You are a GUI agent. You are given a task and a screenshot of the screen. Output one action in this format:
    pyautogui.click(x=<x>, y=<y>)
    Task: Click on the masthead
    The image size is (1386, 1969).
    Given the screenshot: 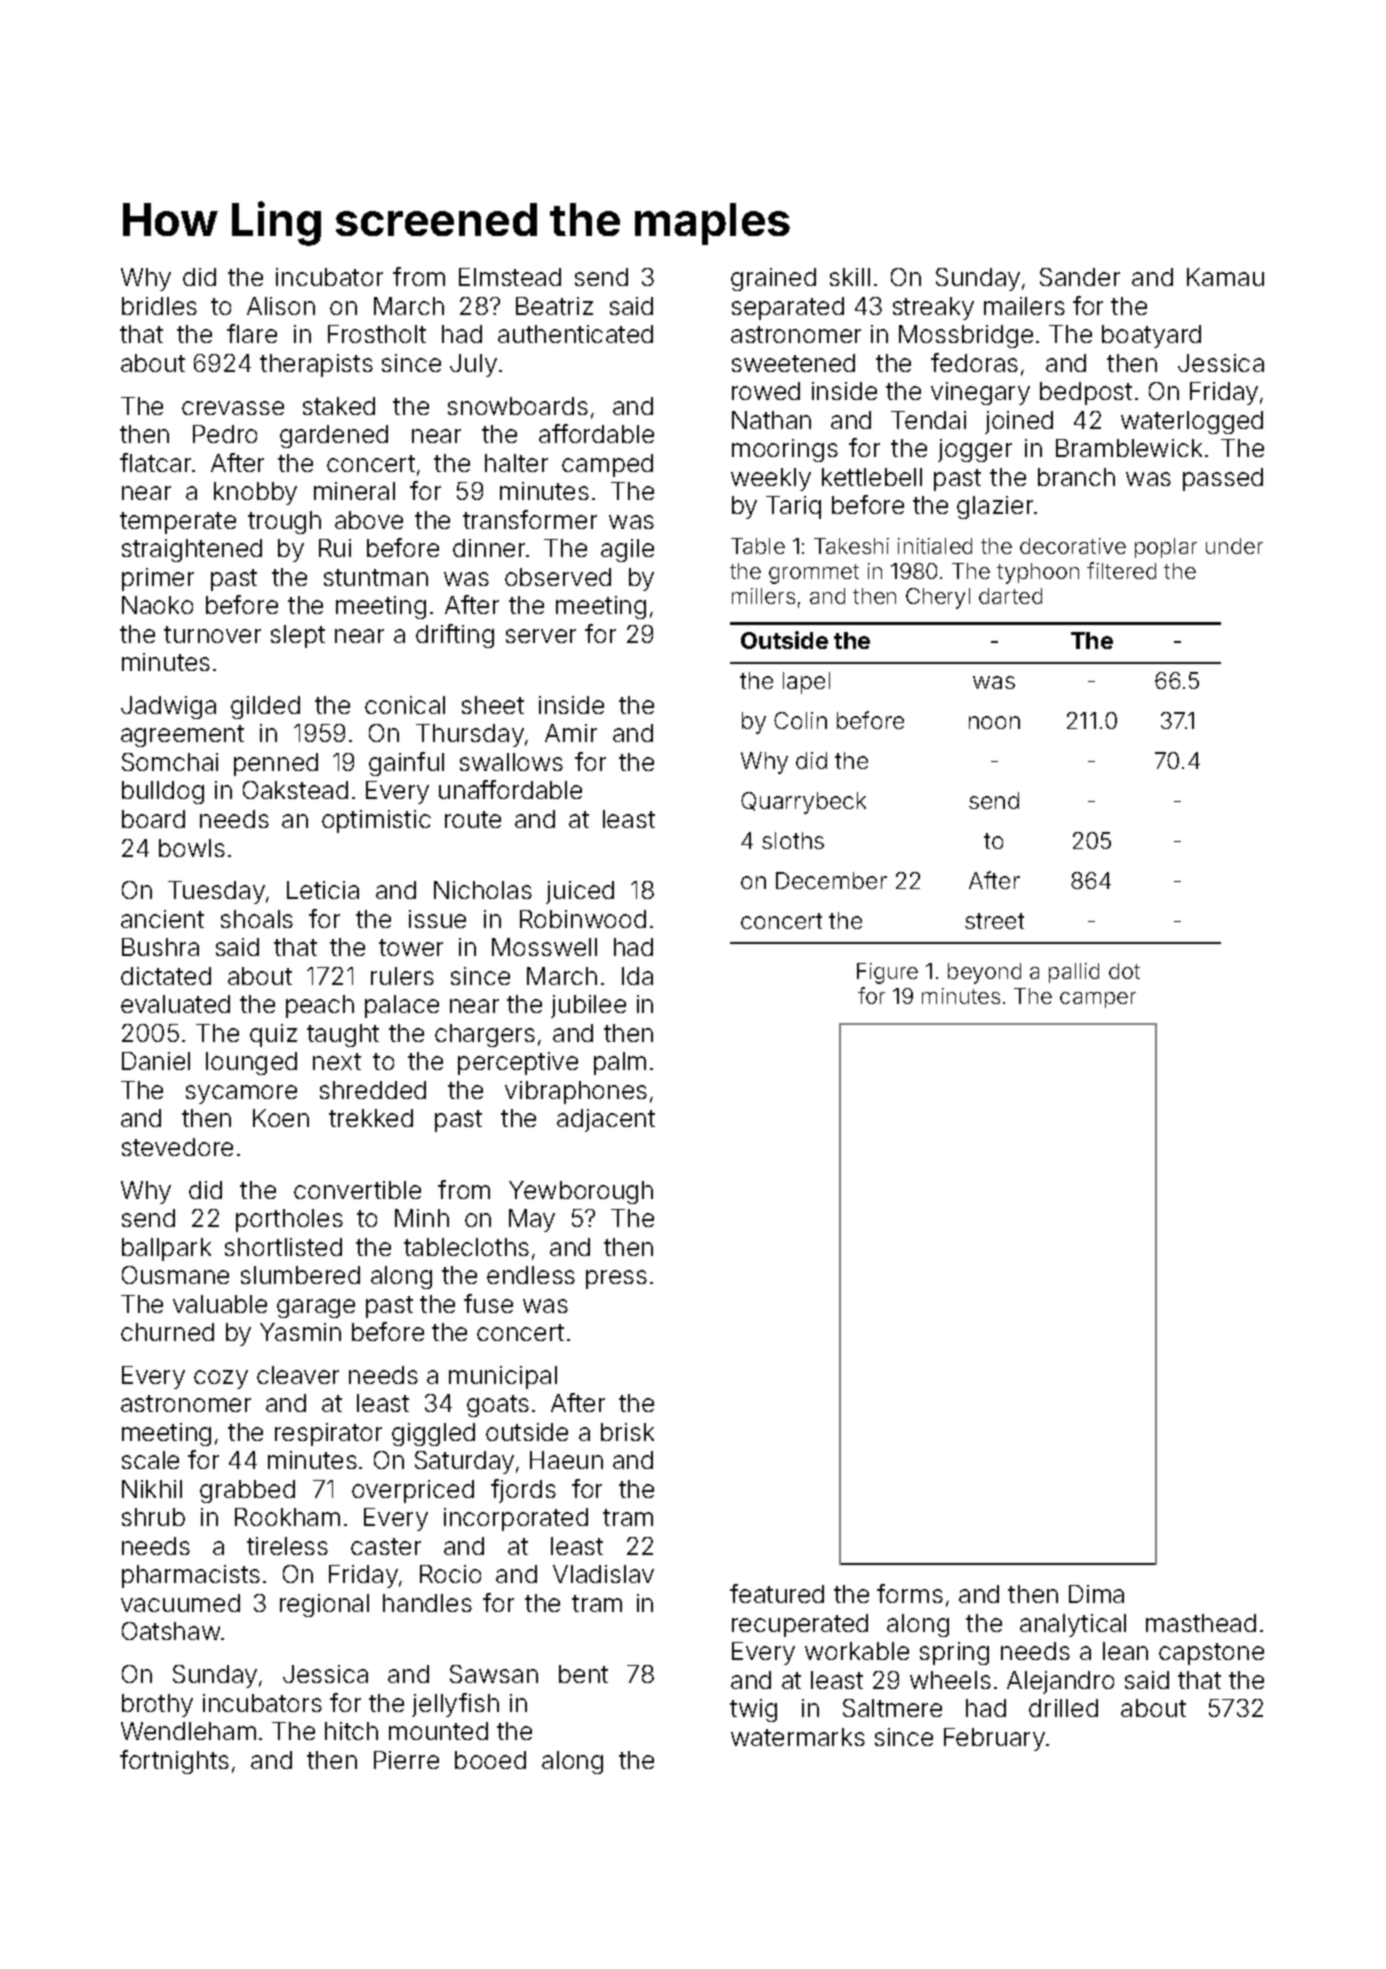 What is the action you would take?
    pyautogui.click(x=1201, y=1623)
